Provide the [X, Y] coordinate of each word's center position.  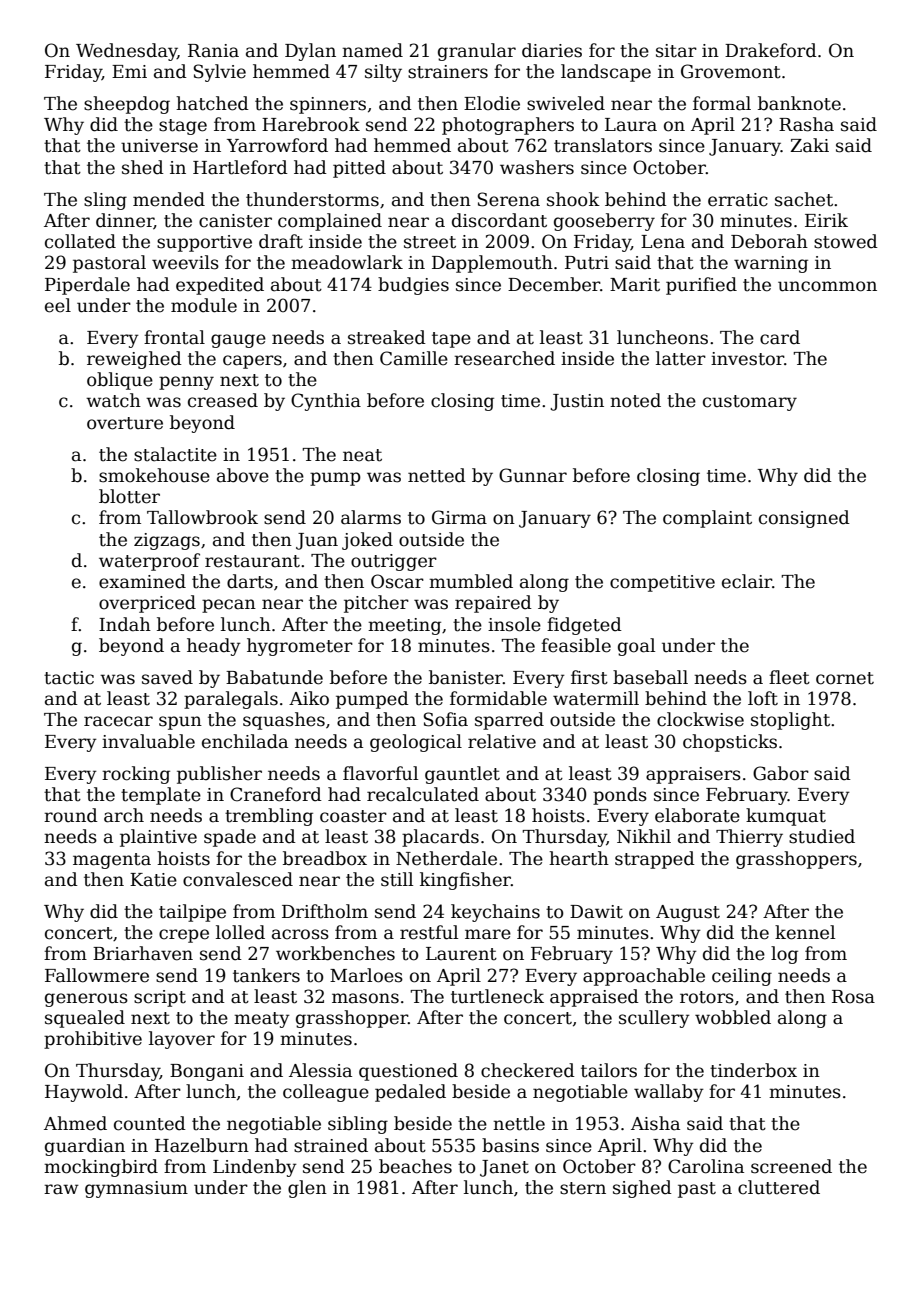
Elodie [492, 103]
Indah [125, 624]
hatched [212, 103]
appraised [594, 998]
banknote [799, 103]
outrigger [394, 562]
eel [58, 305]
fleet [789, 677]
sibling [358, 1125]
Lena [663, 242]
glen [307, 1189]
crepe [184, 936]
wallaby [669, 1093]
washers [537, 167]
